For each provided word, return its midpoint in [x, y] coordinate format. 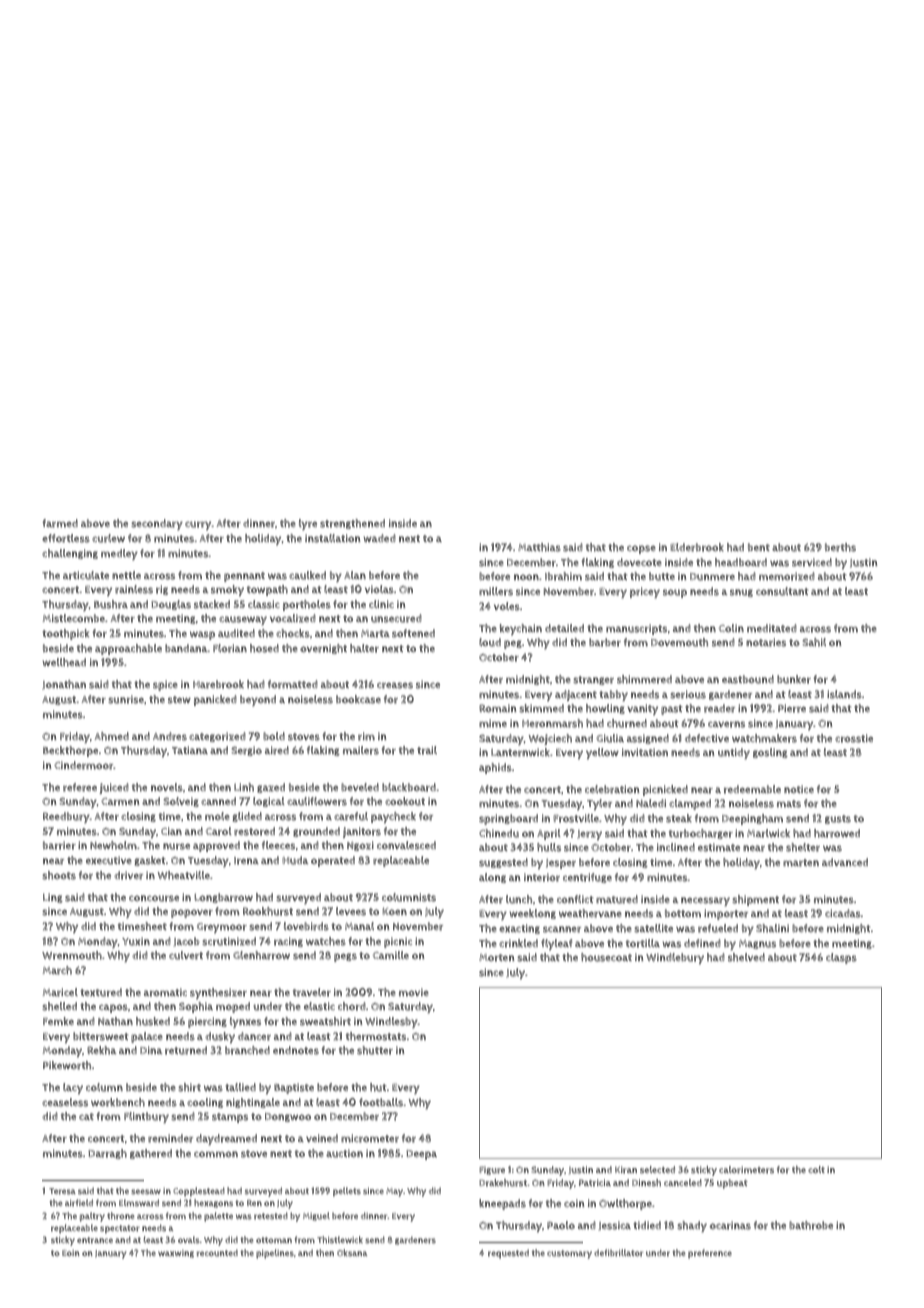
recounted [217, 1253]
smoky [227, 591]
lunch [519, 899]
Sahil [814, 642]
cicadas [843, 913]
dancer [254, 1036]
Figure [492, 1170]
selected [657, 1170]
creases [395, 685]
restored [254, 831]
